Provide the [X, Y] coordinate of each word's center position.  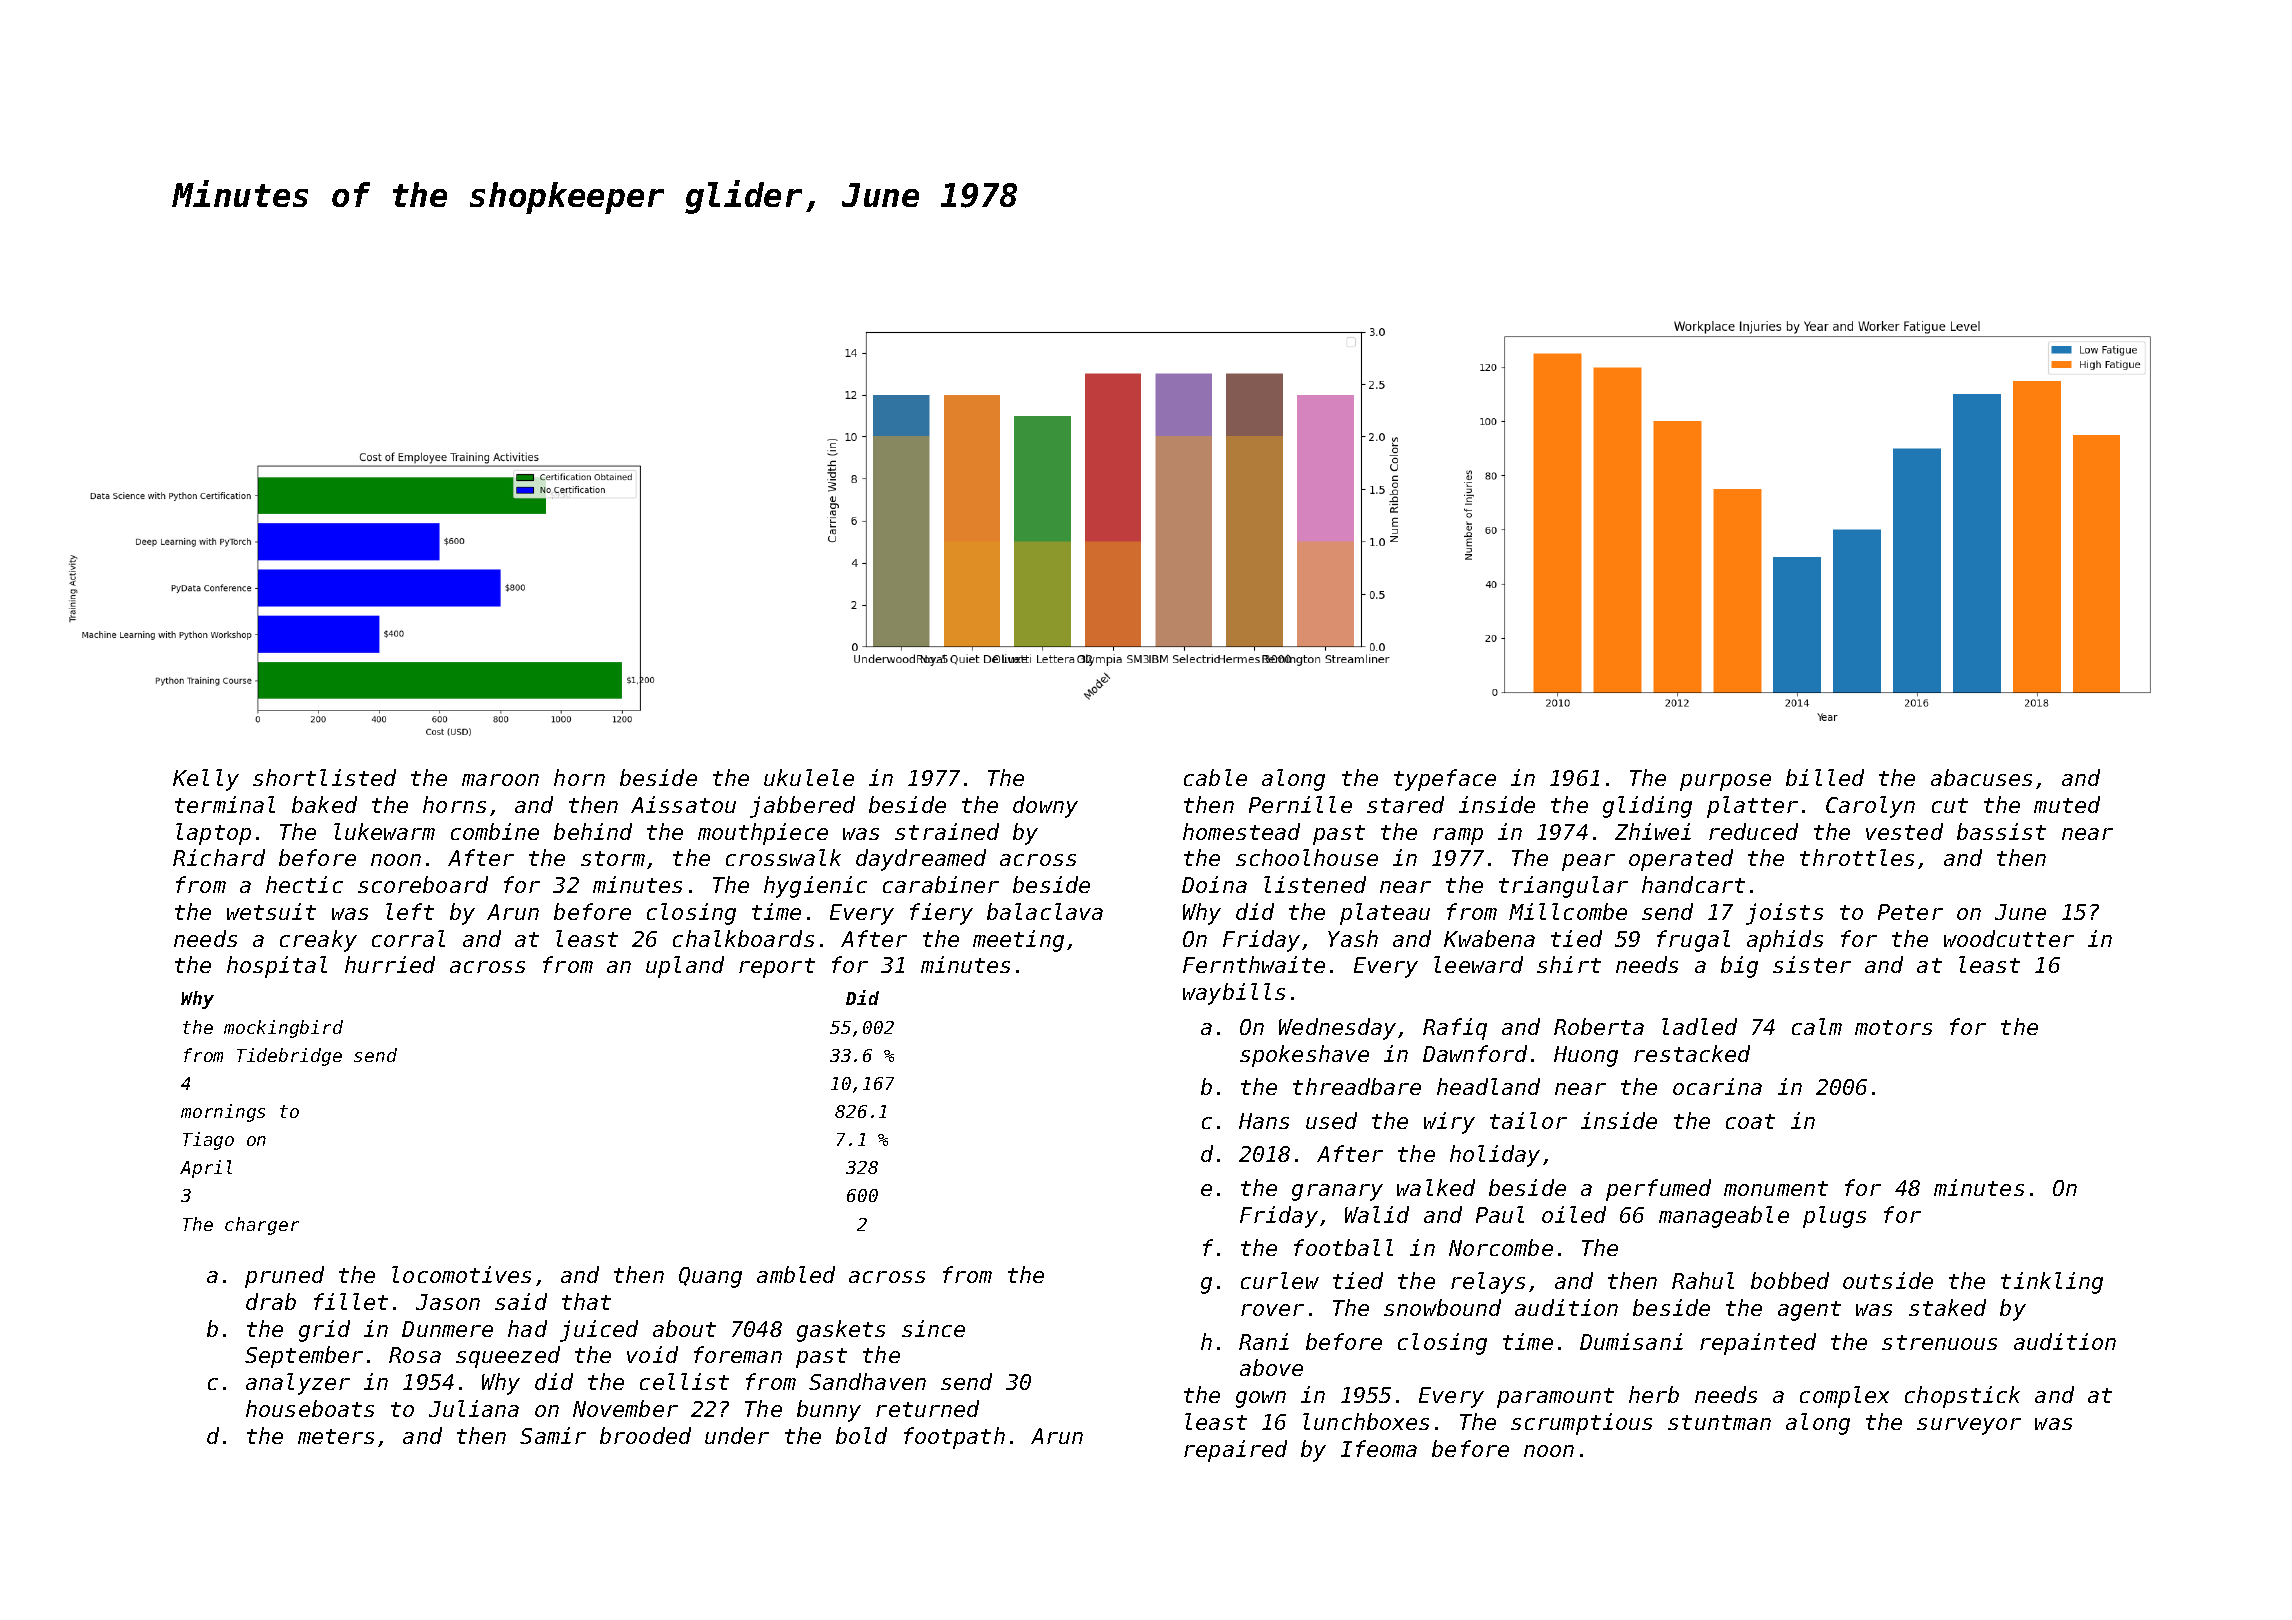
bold [861, 1435]
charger [262, 1226]
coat [1750, 1121]
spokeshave [1304, 1056]
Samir [553, 1435]
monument [1776, 1188]
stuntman [1719, 1422]
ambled [796, 1274]
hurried [390, 964]
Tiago [208, 1141]
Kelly [206, 780]
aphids [1785, 941]
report [777, 968]
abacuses [1981, 777]
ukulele [809, 777]
